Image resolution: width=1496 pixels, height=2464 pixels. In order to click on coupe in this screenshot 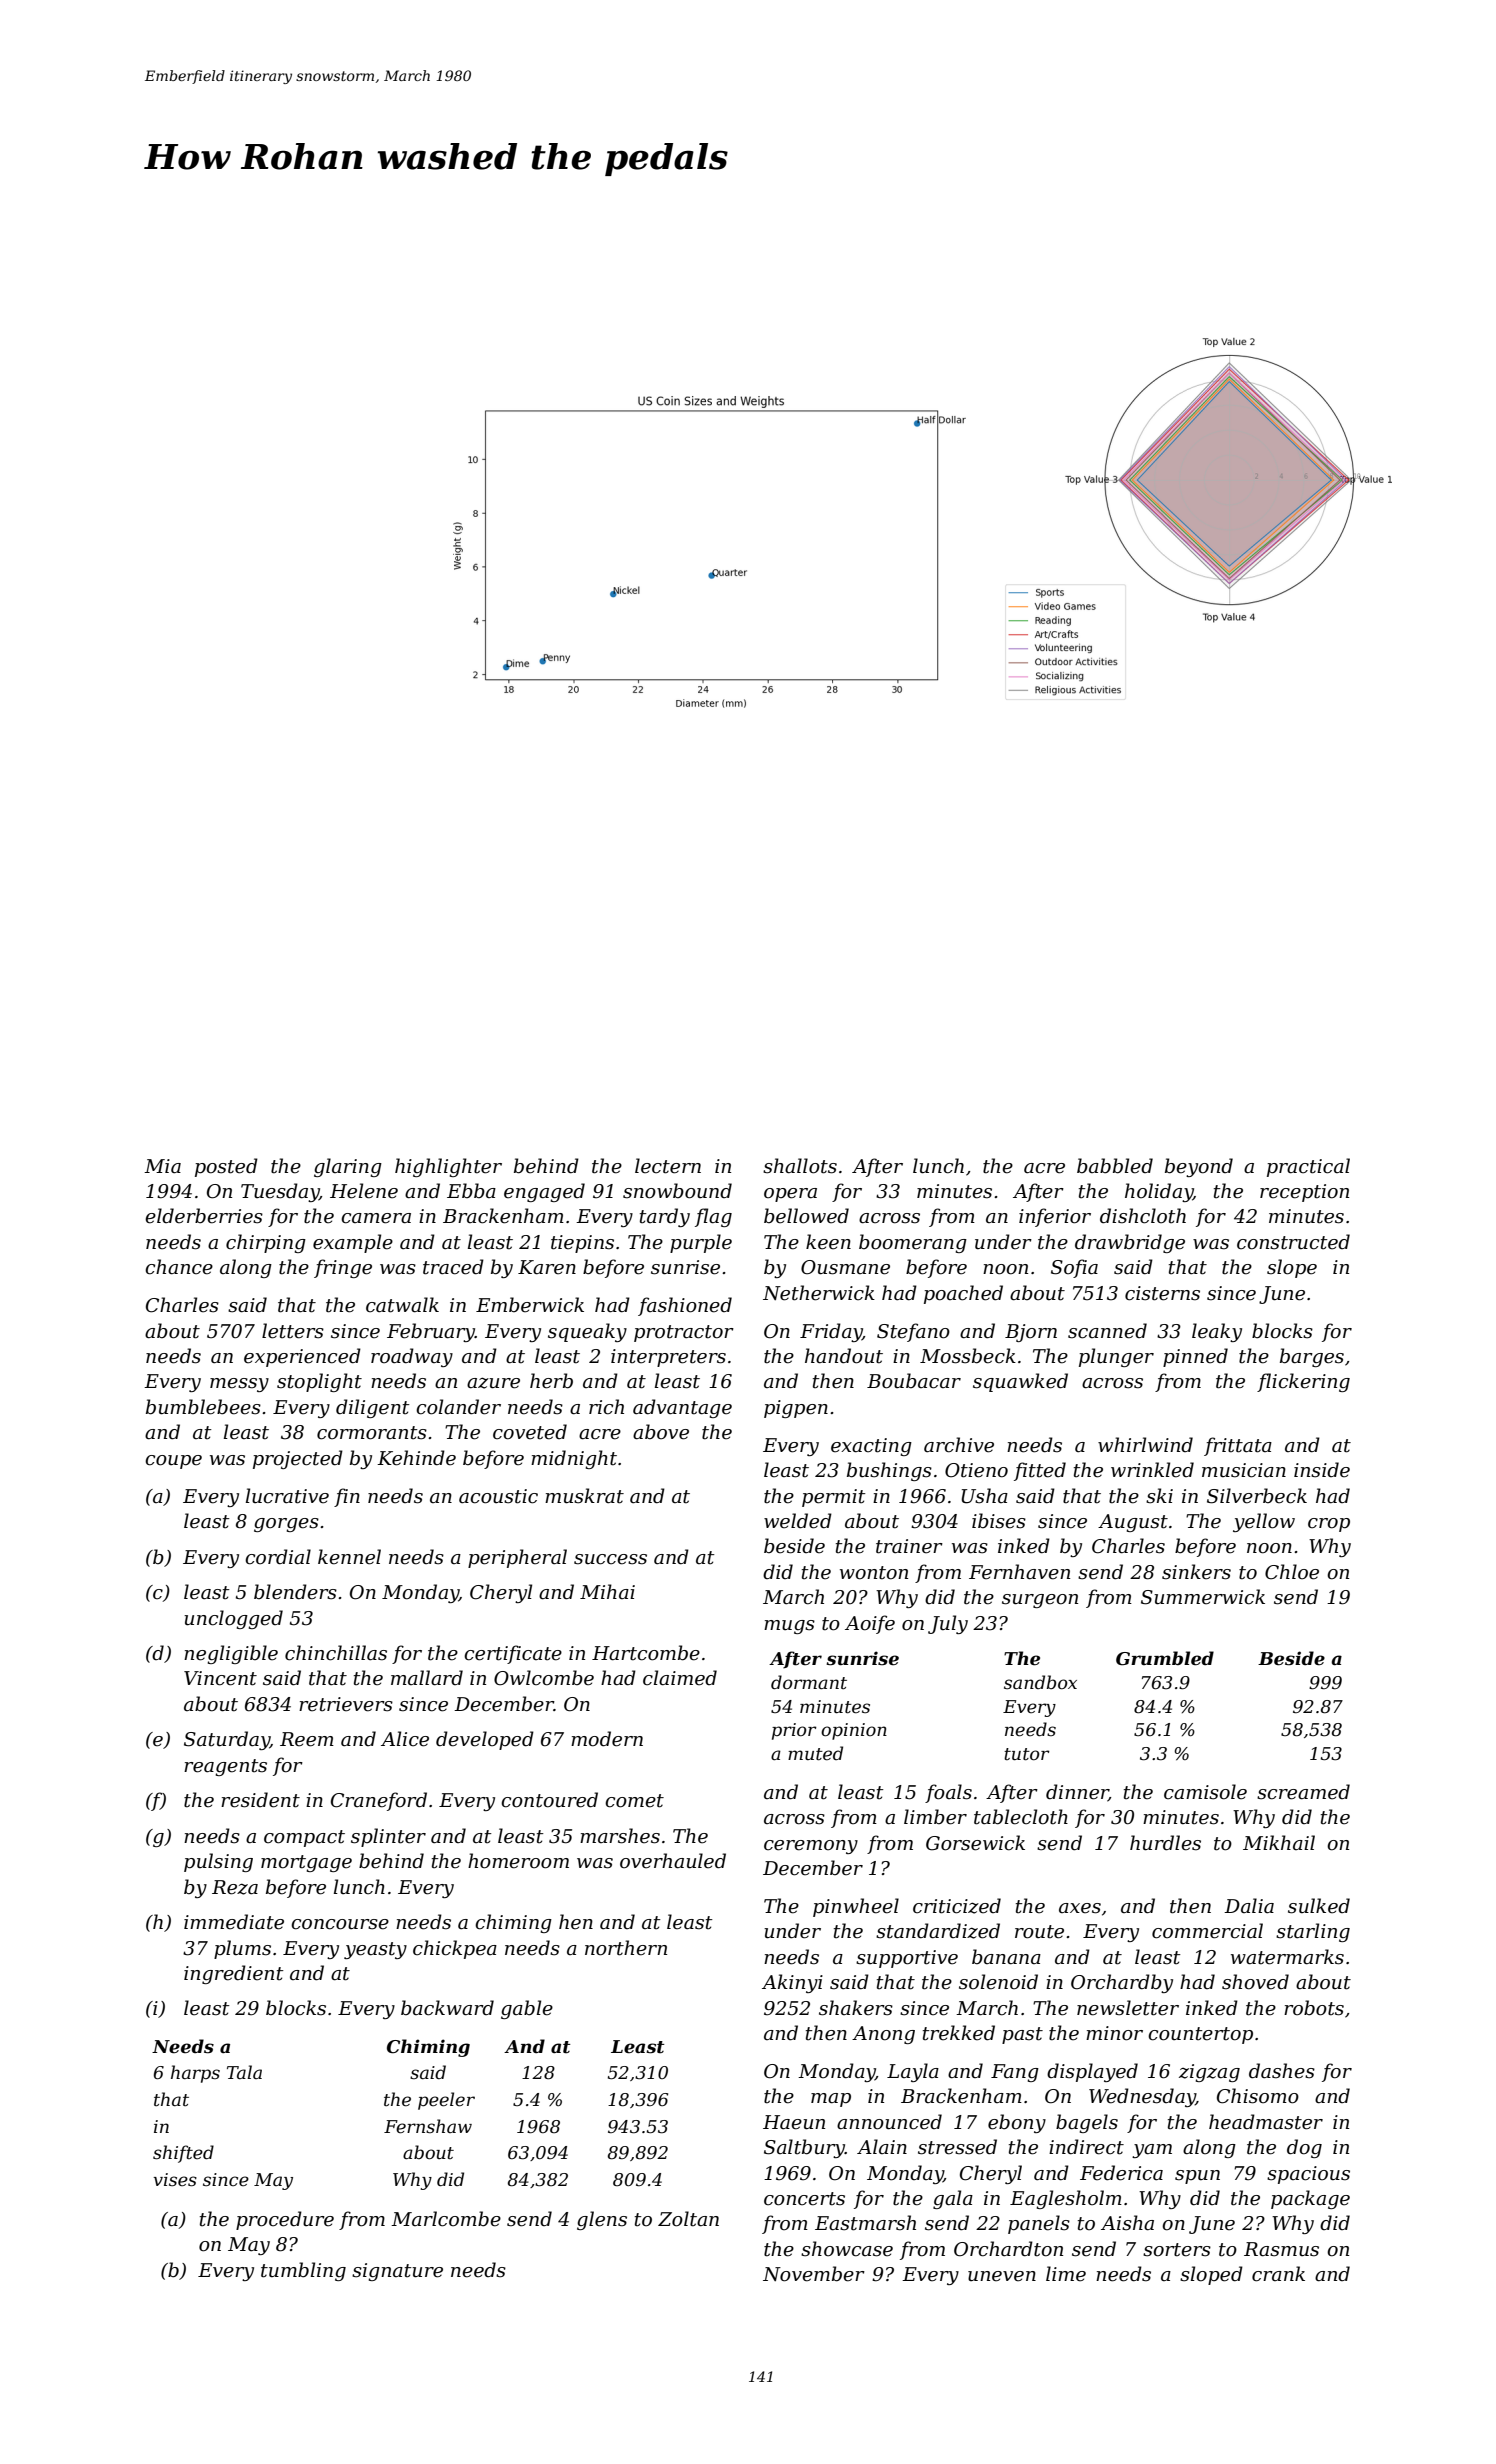, I will do `click(173, 1462)`.
